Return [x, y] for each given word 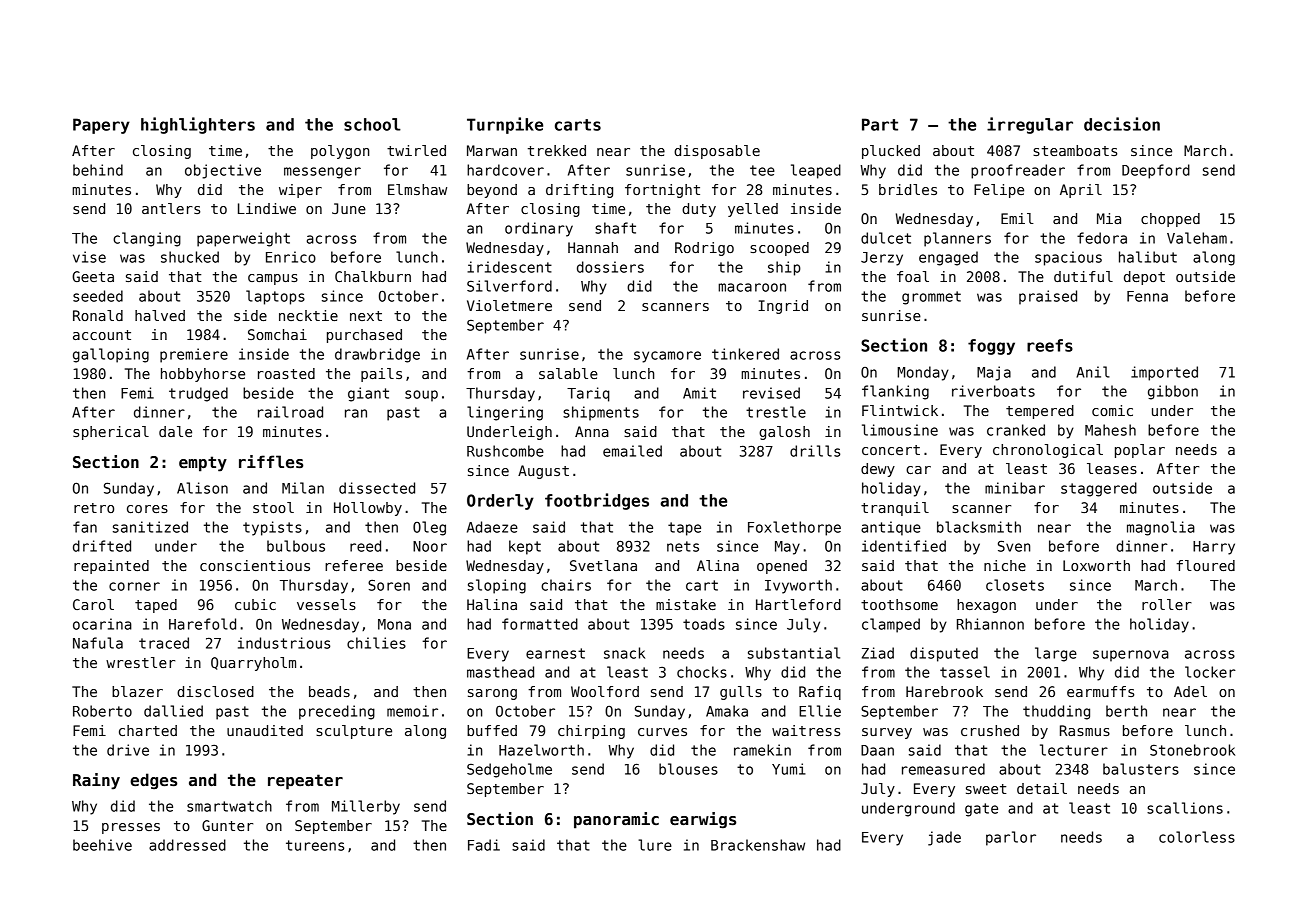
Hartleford [798, 604]
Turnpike [505, 125]
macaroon [752, 287]
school [372, 124]
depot [1144, 278]
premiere [194, 355]
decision [1122, 124]
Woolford [605, 691]
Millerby [366, 807]
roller [1167, 604]
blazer [137, 691]
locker [1210, 672]
